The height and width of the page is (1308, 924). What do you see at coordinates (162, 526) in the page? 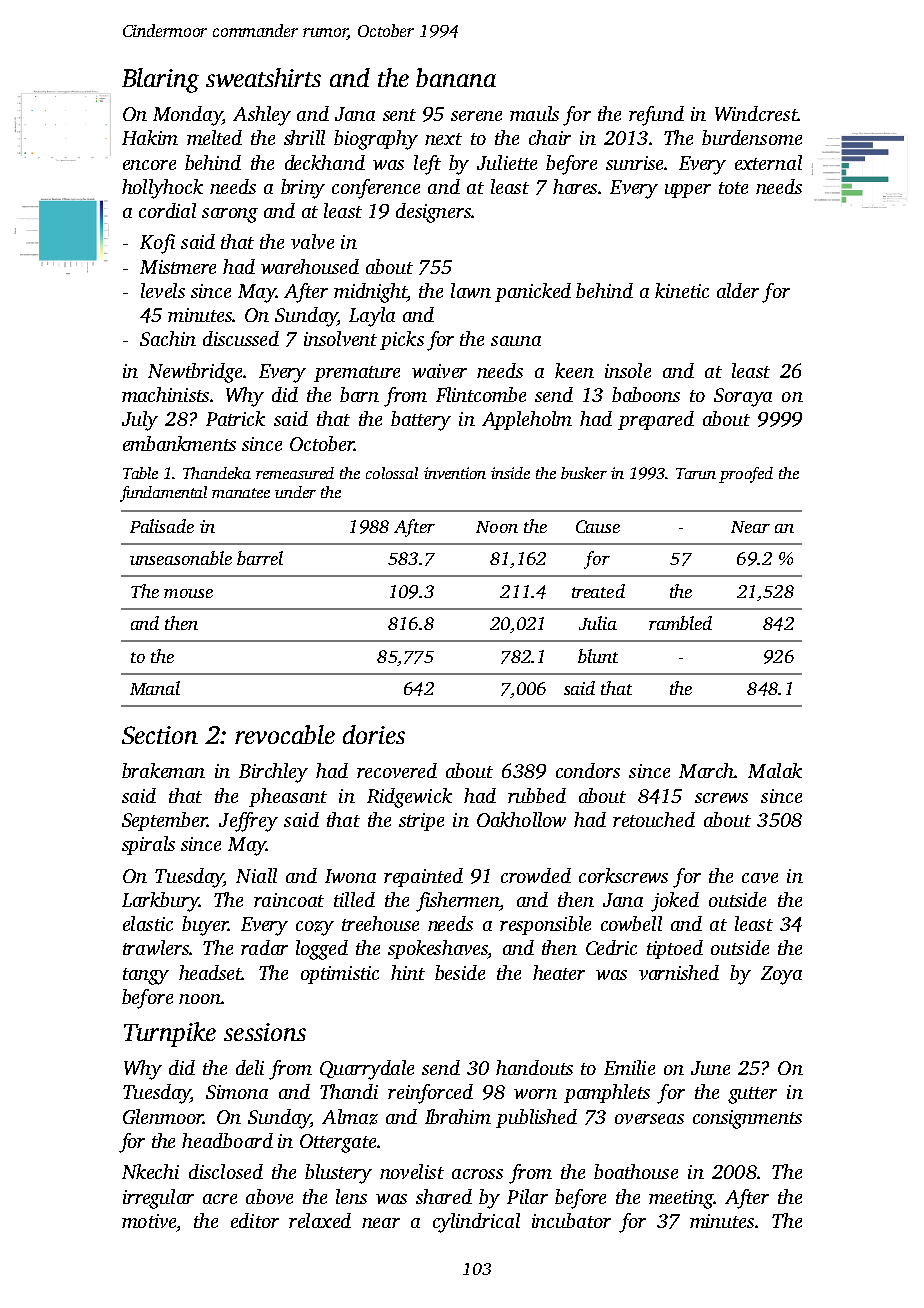
I see `Palisade` at bounding box center [162, 526].
